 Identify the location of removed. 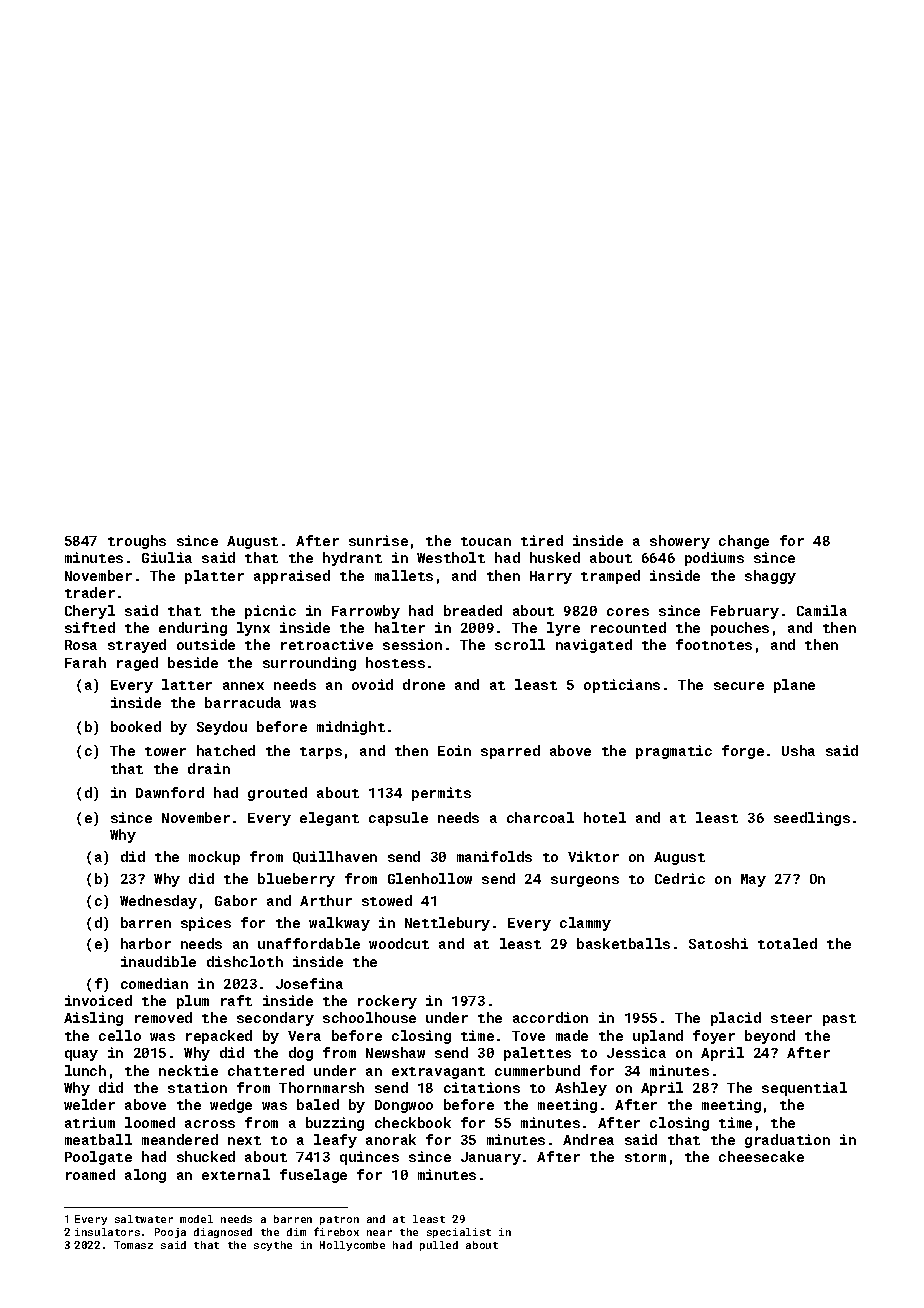
(163, 1017).
